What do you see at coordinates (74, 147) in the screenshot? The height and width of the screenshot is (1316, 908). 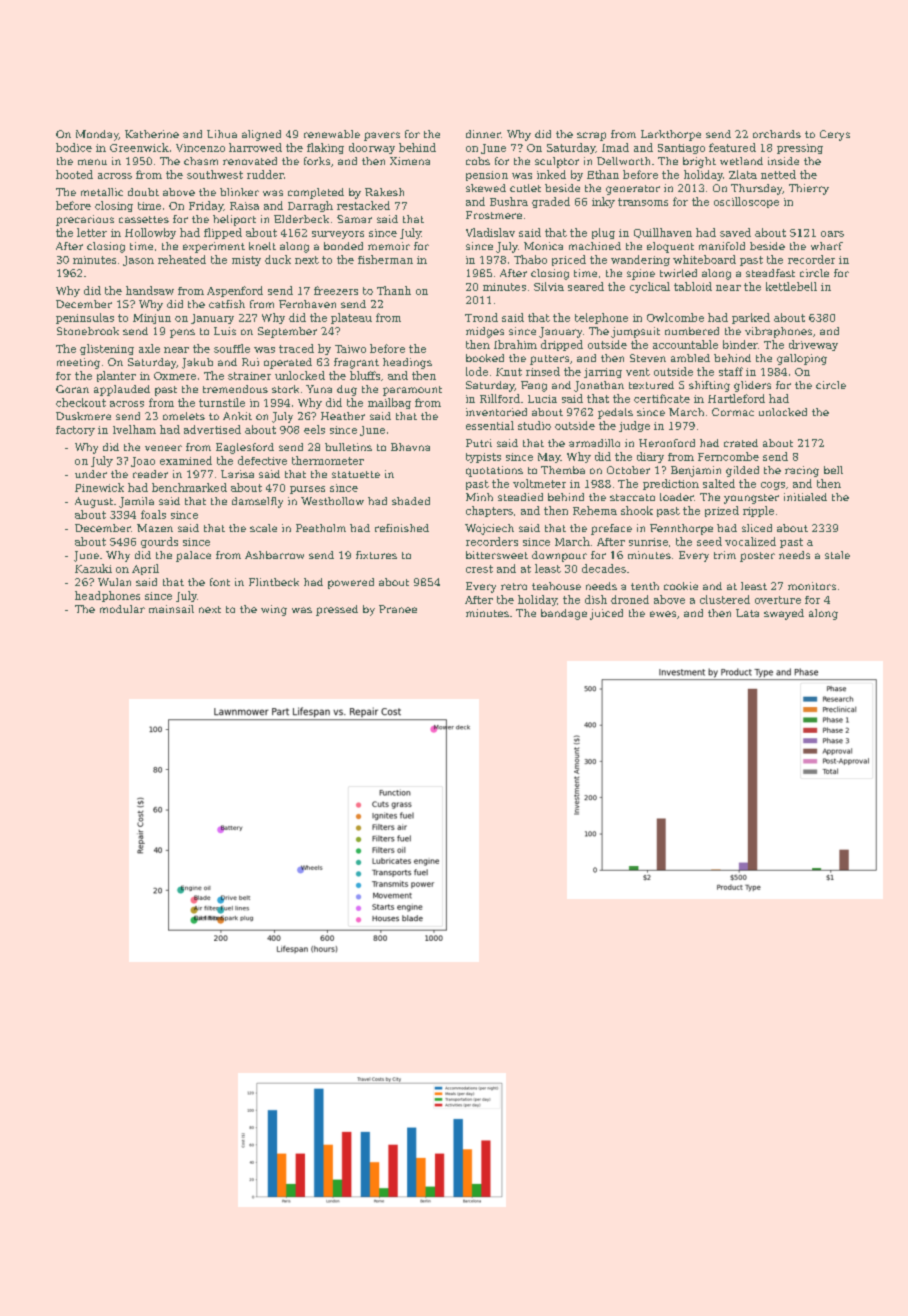 I see `bodice` at bounding box center [74, 147].
